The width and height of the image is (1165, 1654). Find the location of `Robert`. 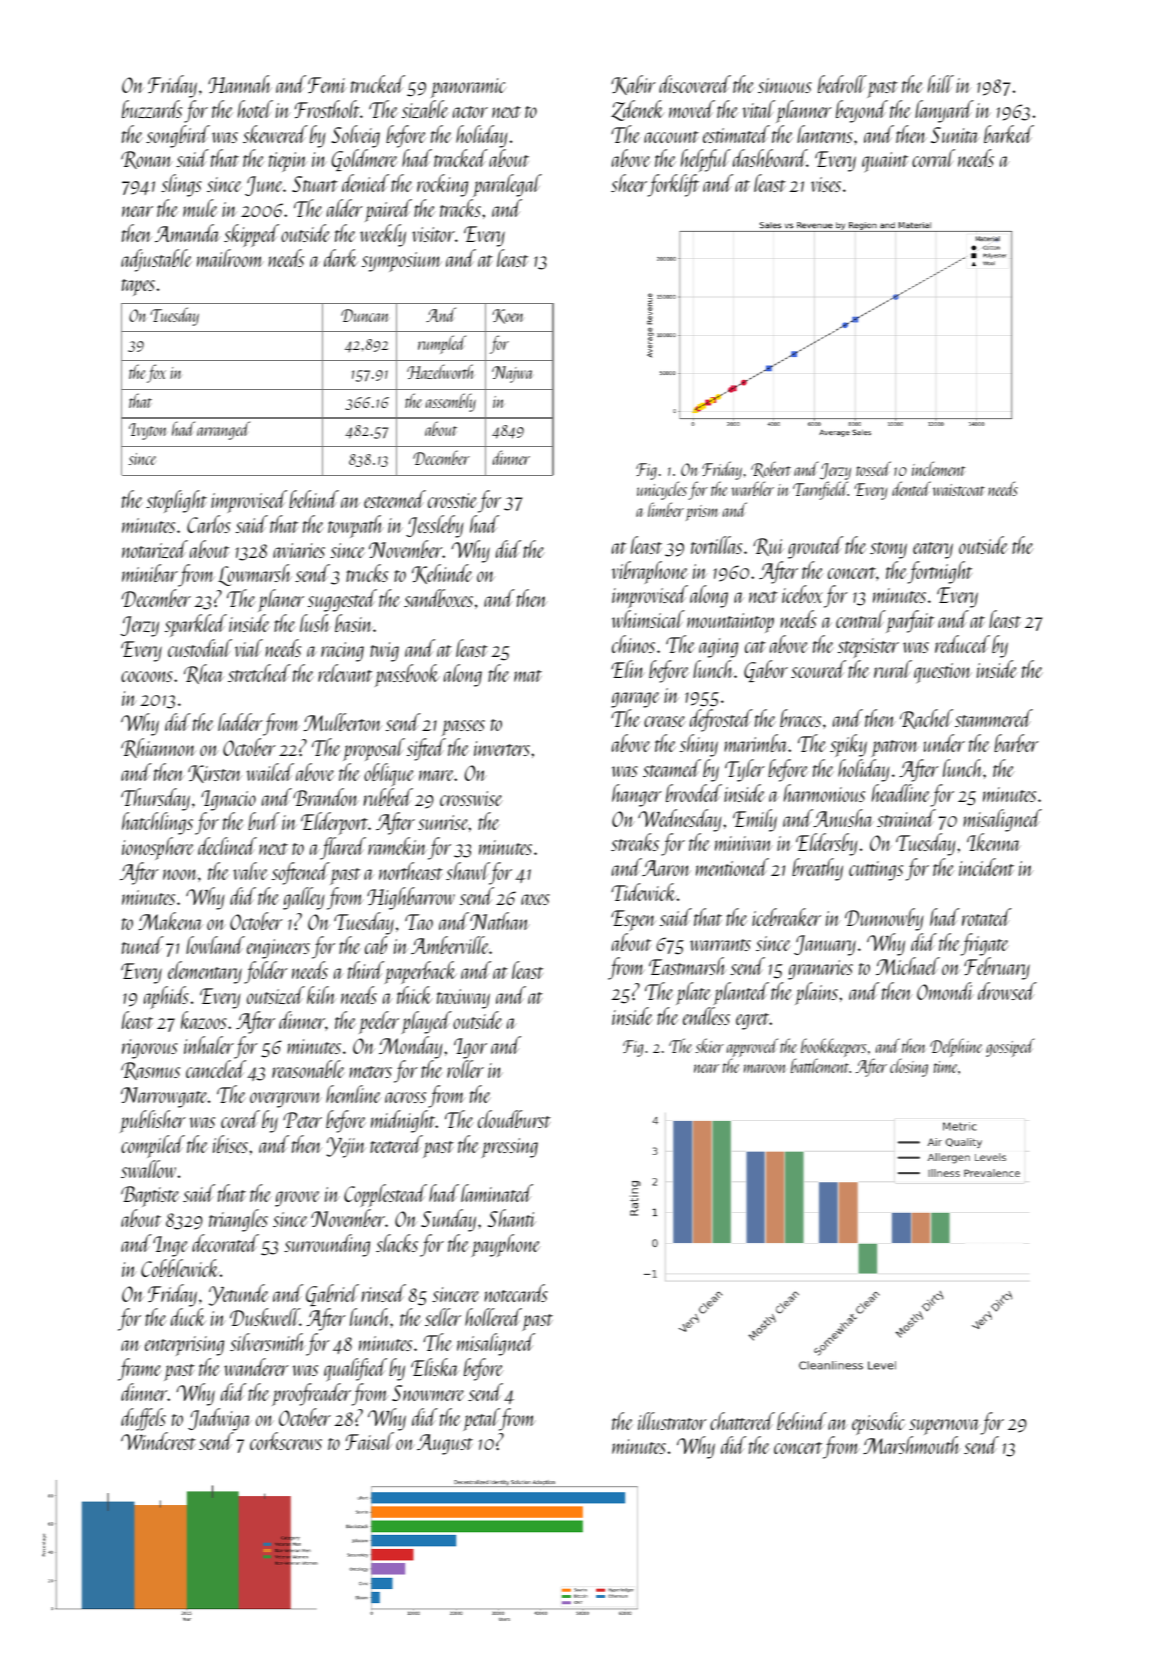

Robert is located at coordinates (771, 469).
